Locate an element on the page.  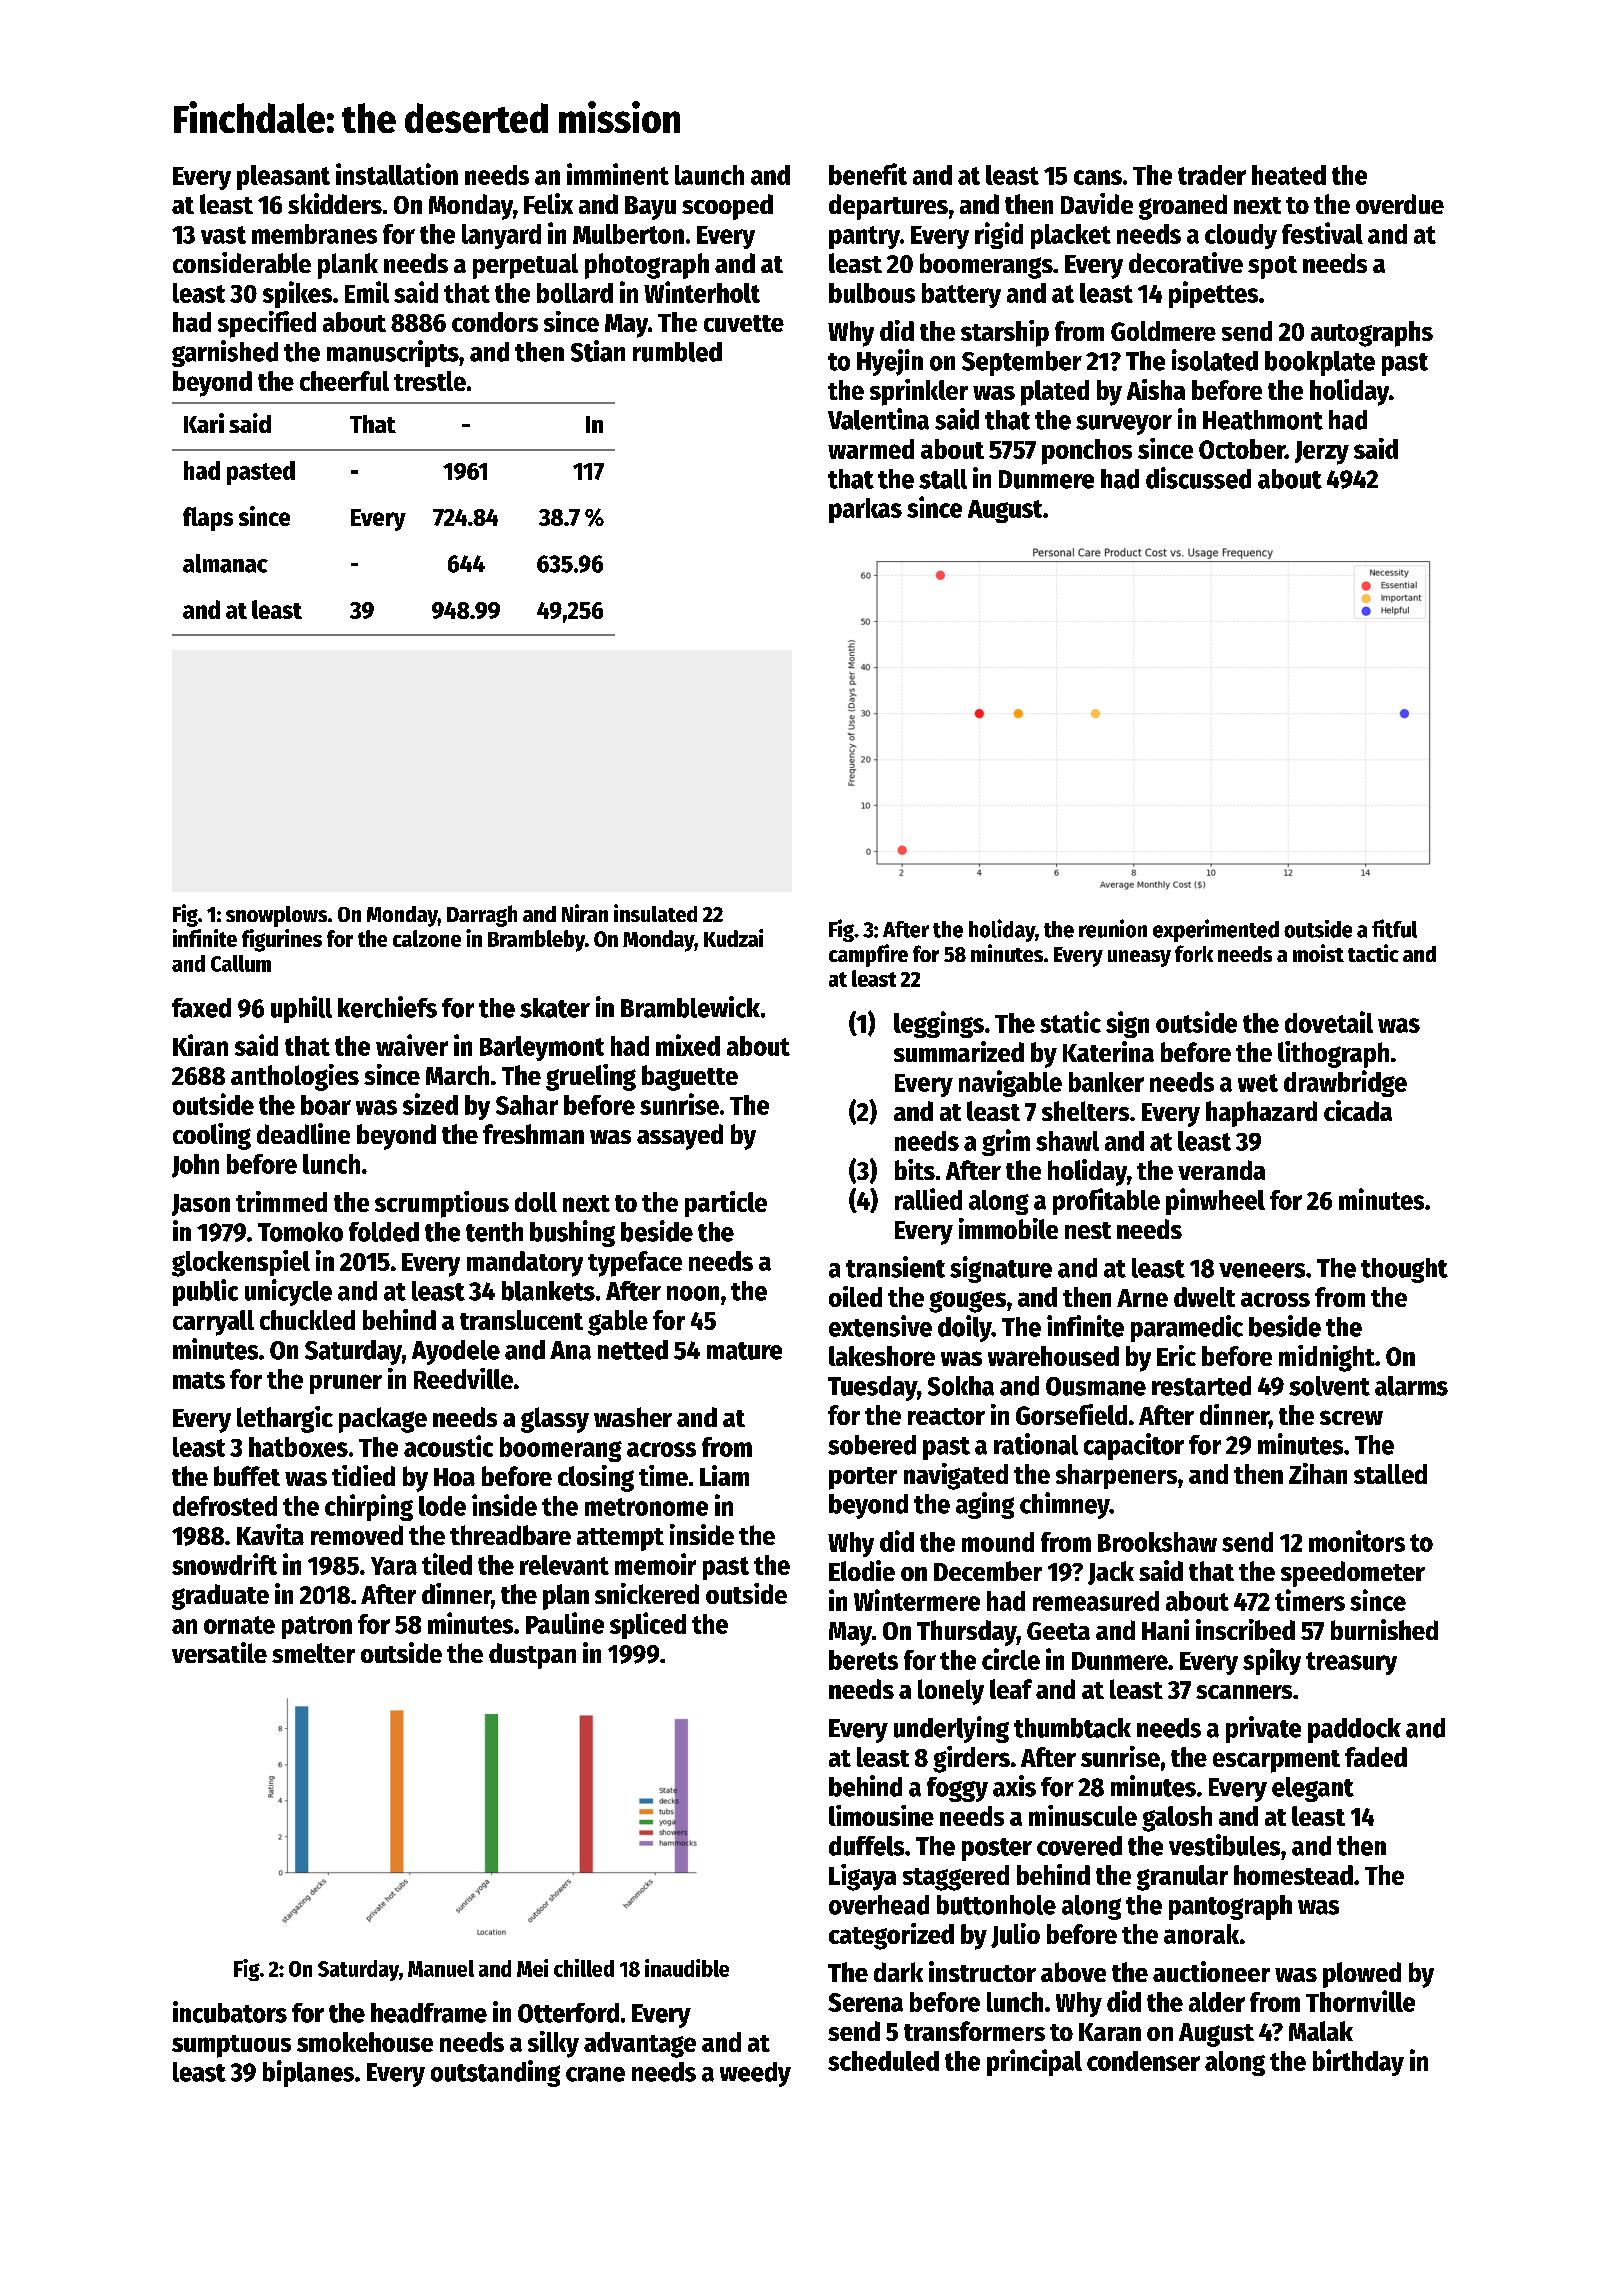
Manuel is located at coordinates (441, 1968).
